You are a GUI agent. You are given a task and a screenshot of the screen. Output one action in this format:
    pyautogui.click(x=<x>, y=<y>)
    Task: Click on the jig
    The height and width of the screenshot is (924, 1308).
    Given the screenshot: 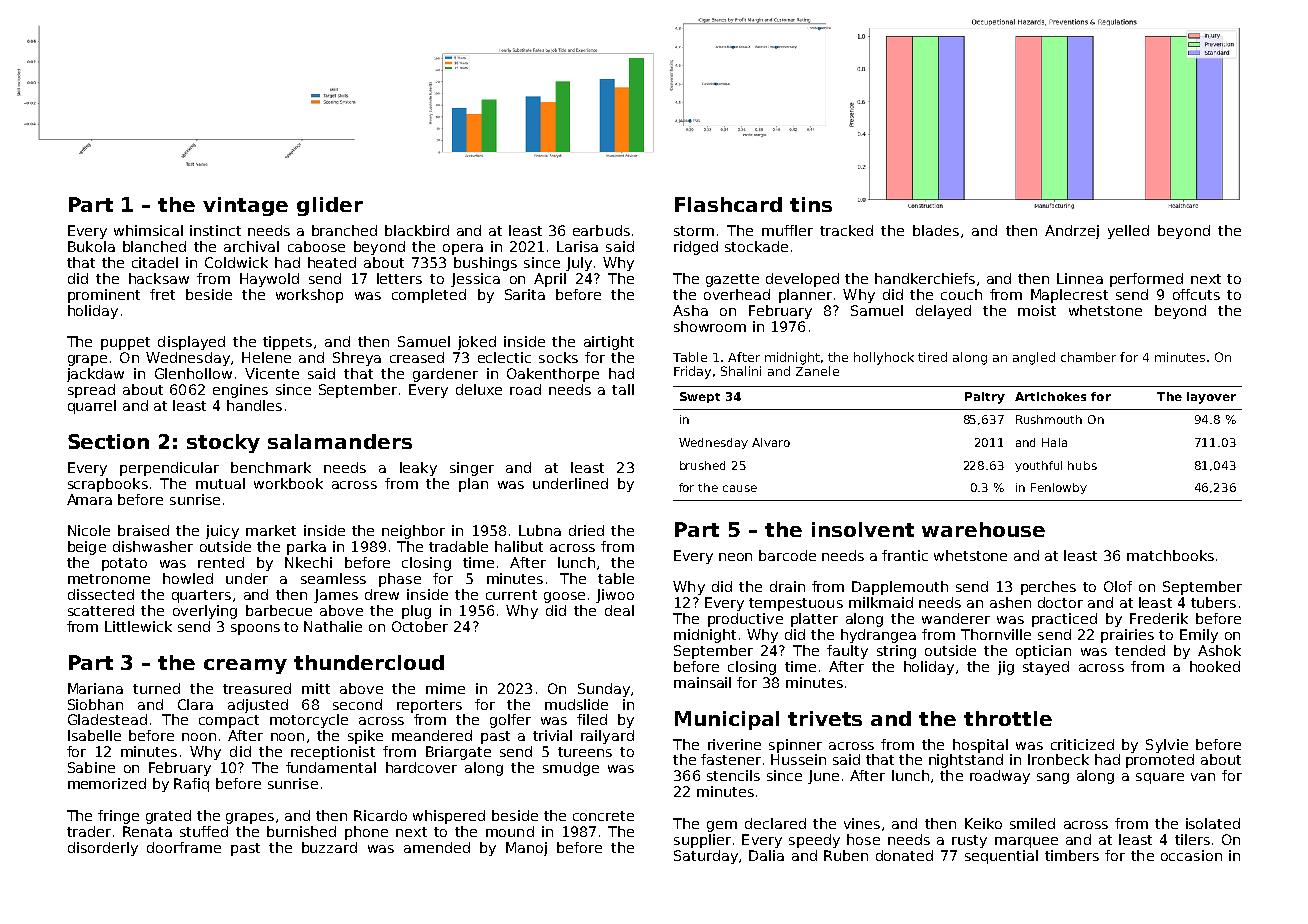 What is the action you would take?
    pyautogui.click(x=1006, y=668)
